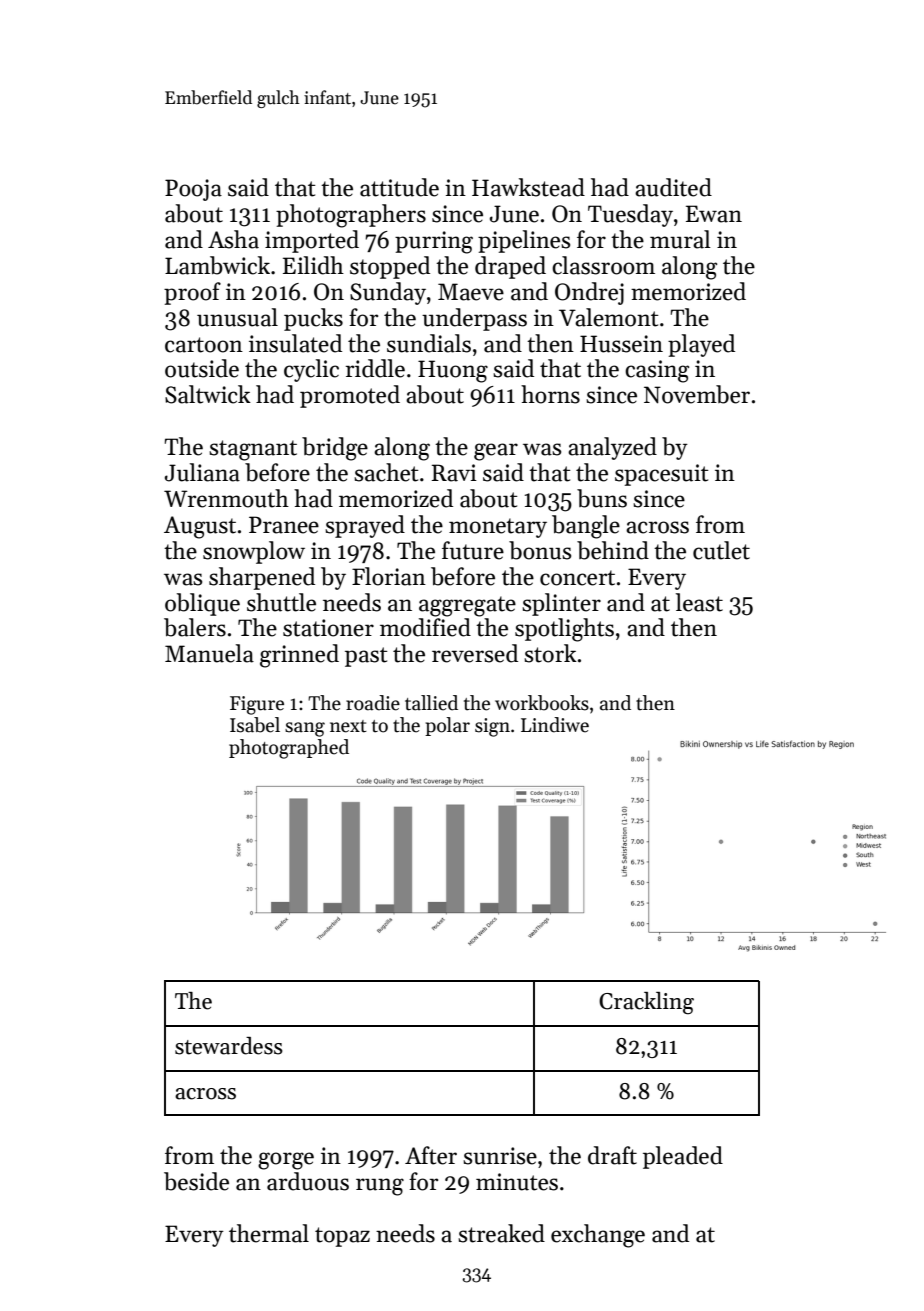 The height and width of the document is (1311, 924). What do you see at coordinates (233, 239) in the document?
I see `Asha` at bounding box center [233, 239].
